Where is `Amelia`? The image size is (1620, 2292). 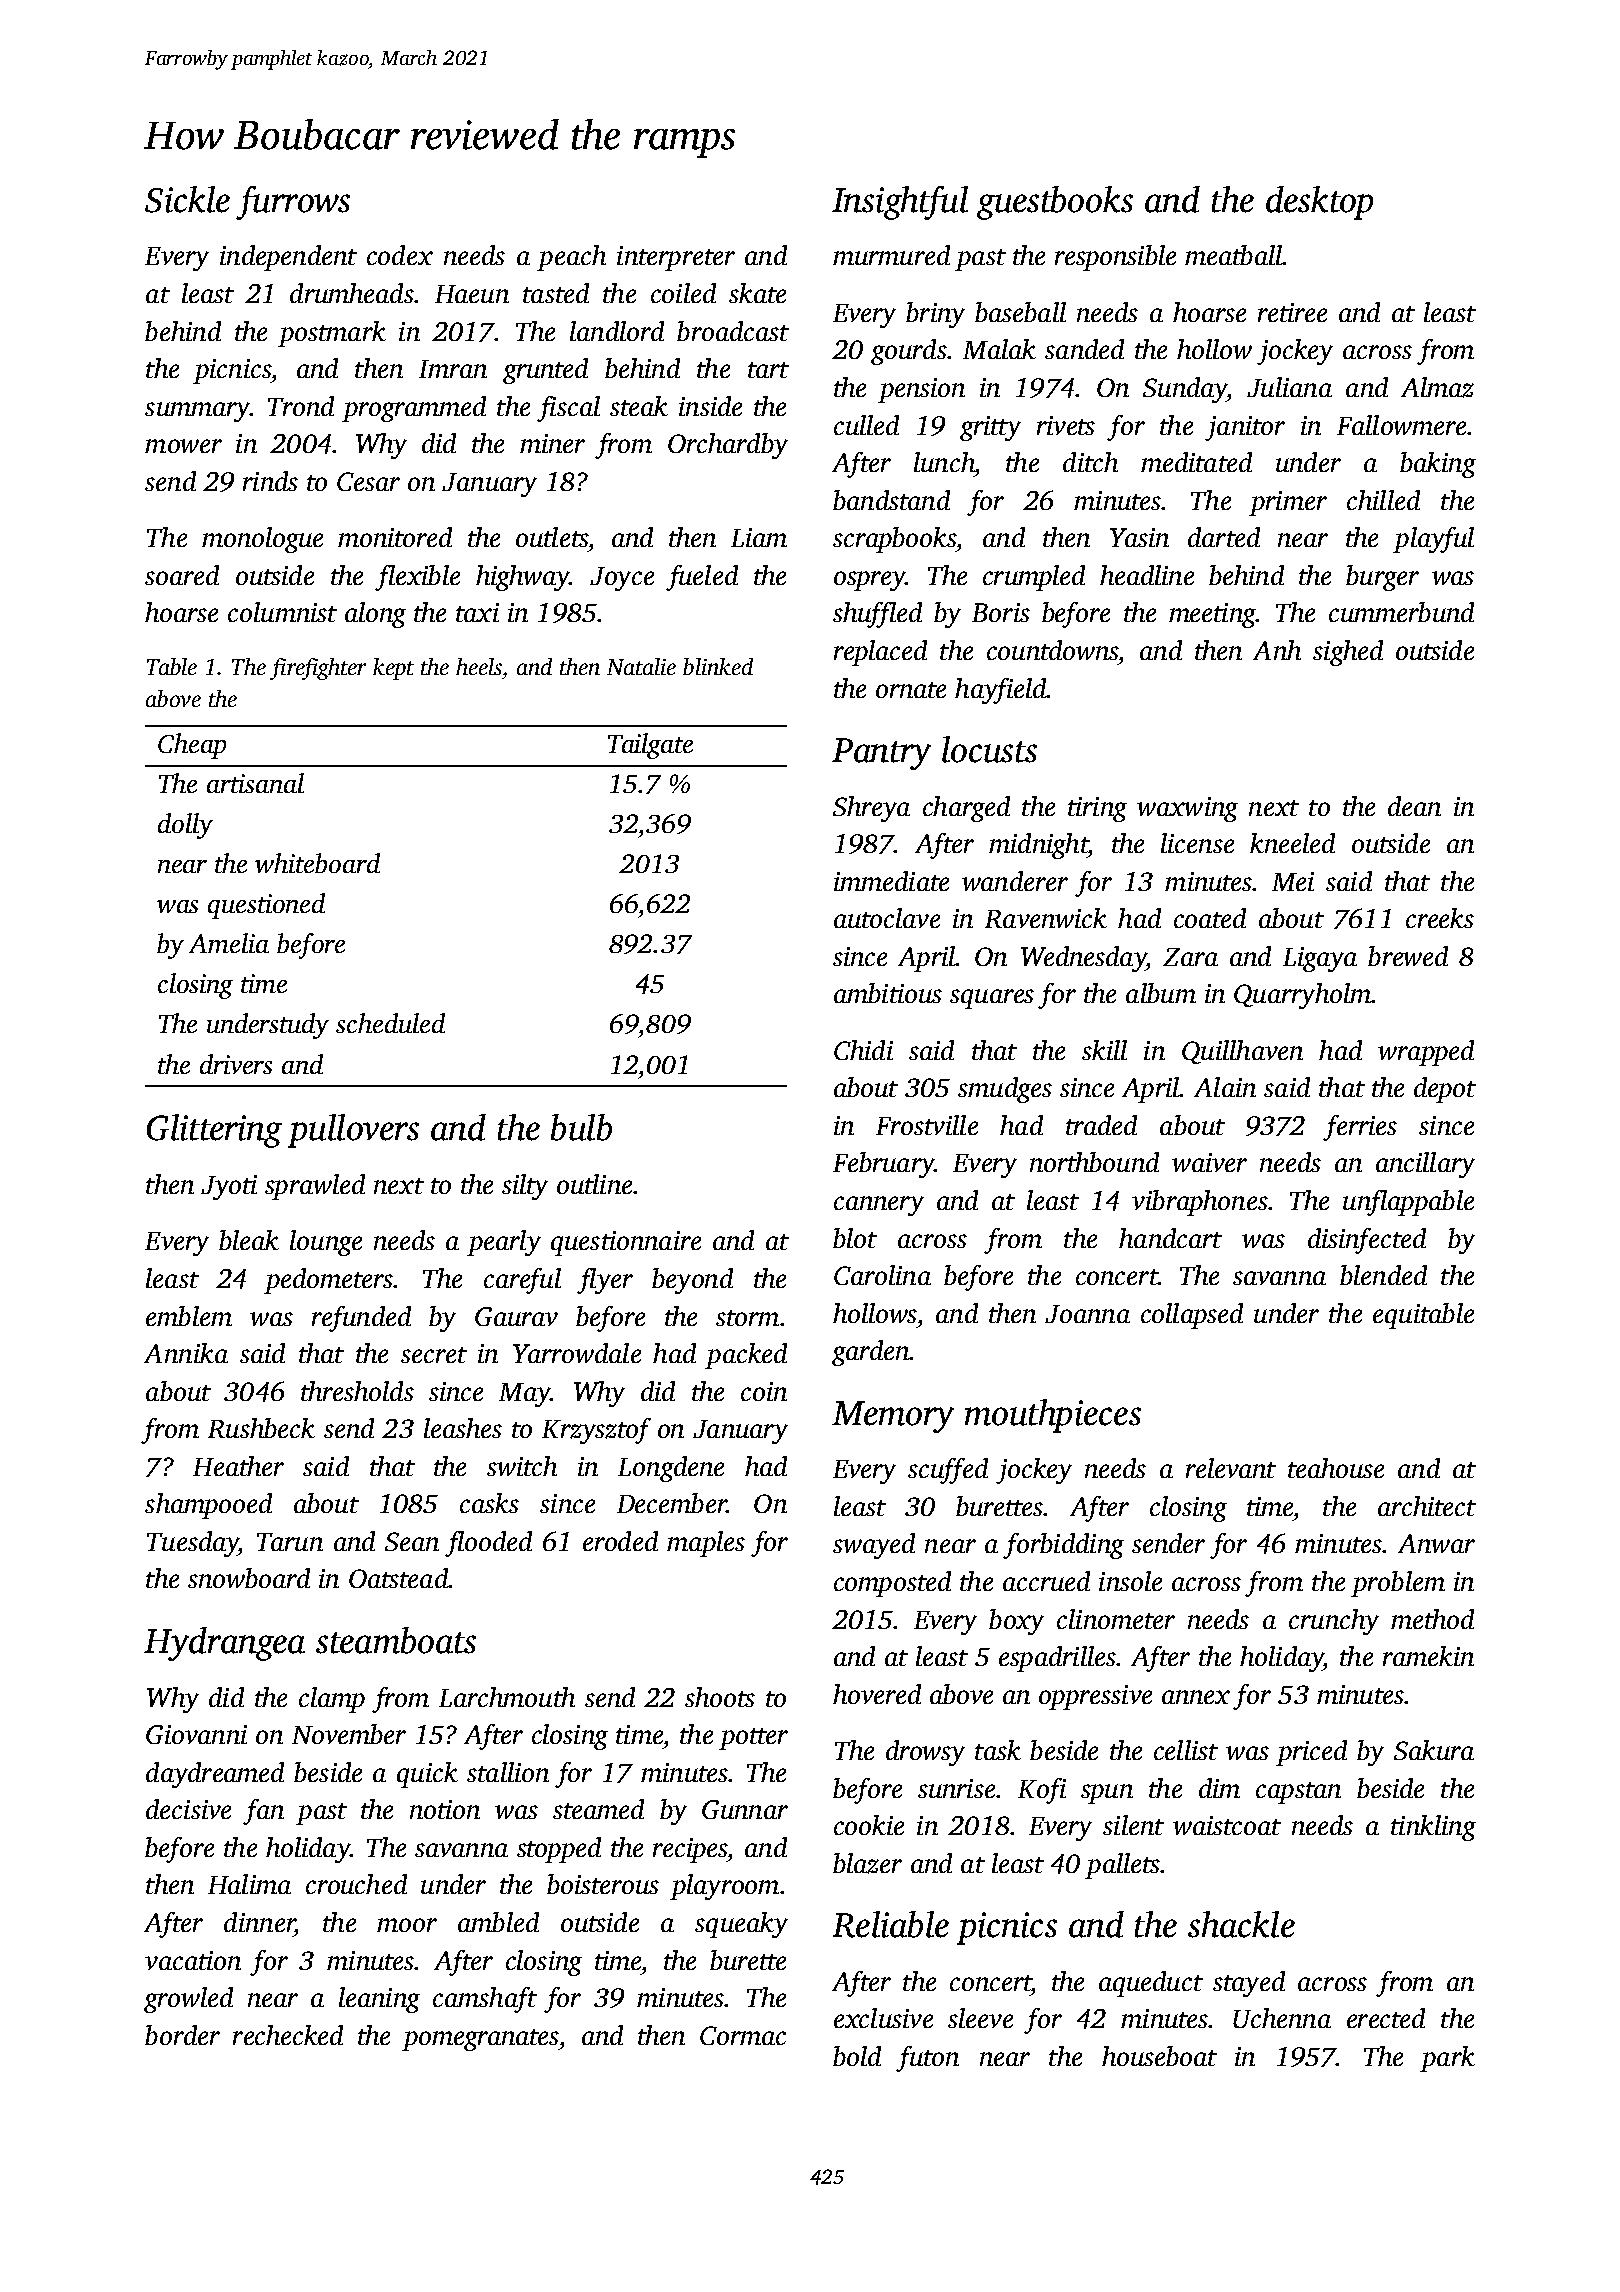
Amelia is located at coordinates (229, 943).
